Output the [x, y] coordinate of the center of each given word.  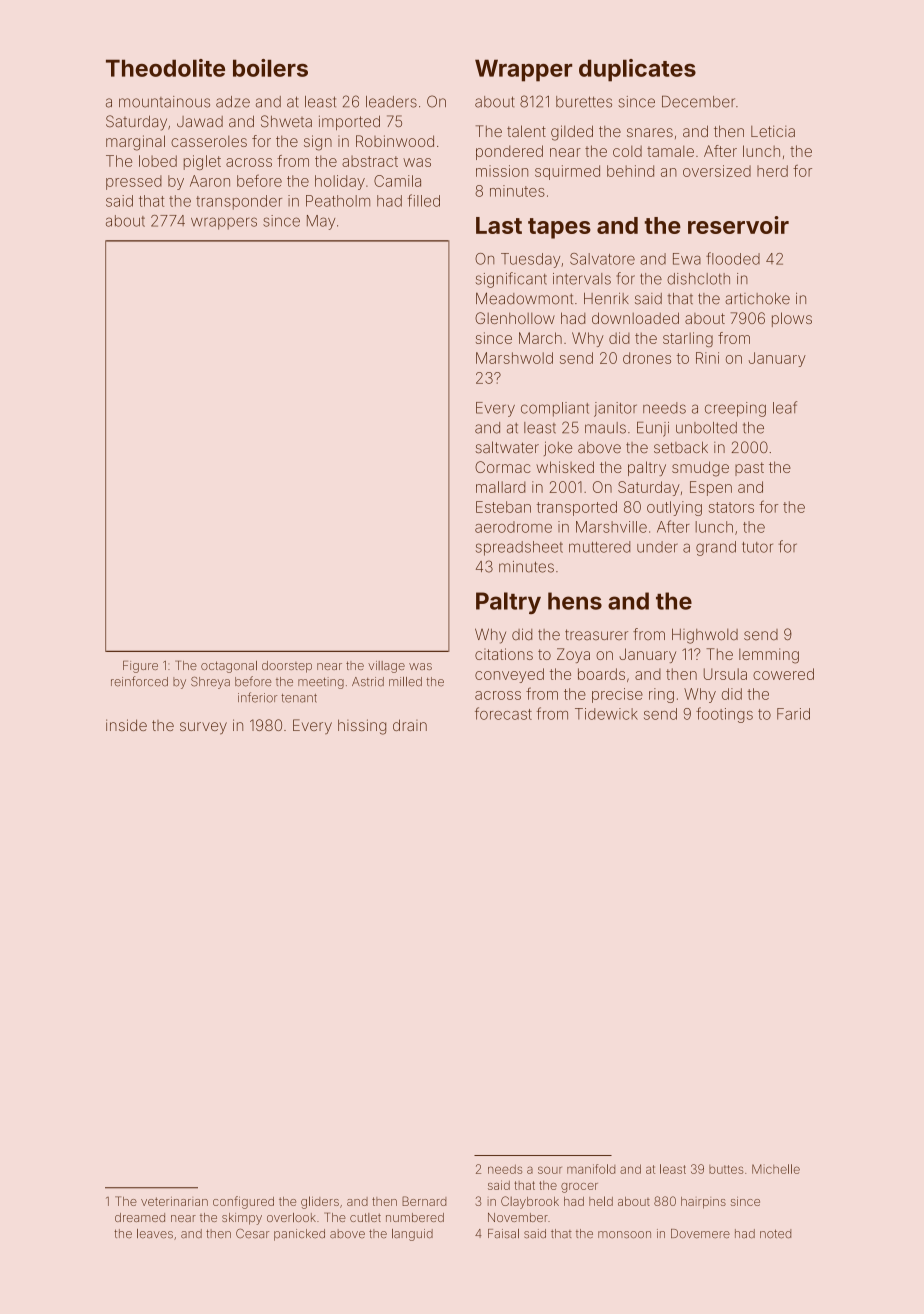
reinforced [139, 681]
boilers [270, 68]
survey [203, 728]
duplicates [637, 70]
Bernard [424, 1201]
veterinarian [174, 1201]
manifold [591, 1169]
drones [647, 358]
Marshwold [514, 358]
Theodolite [165, 68]
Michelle [776, 1169]
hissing [362, 727]
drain [410, 725]
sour [550, 1170]
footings [724, 715]
